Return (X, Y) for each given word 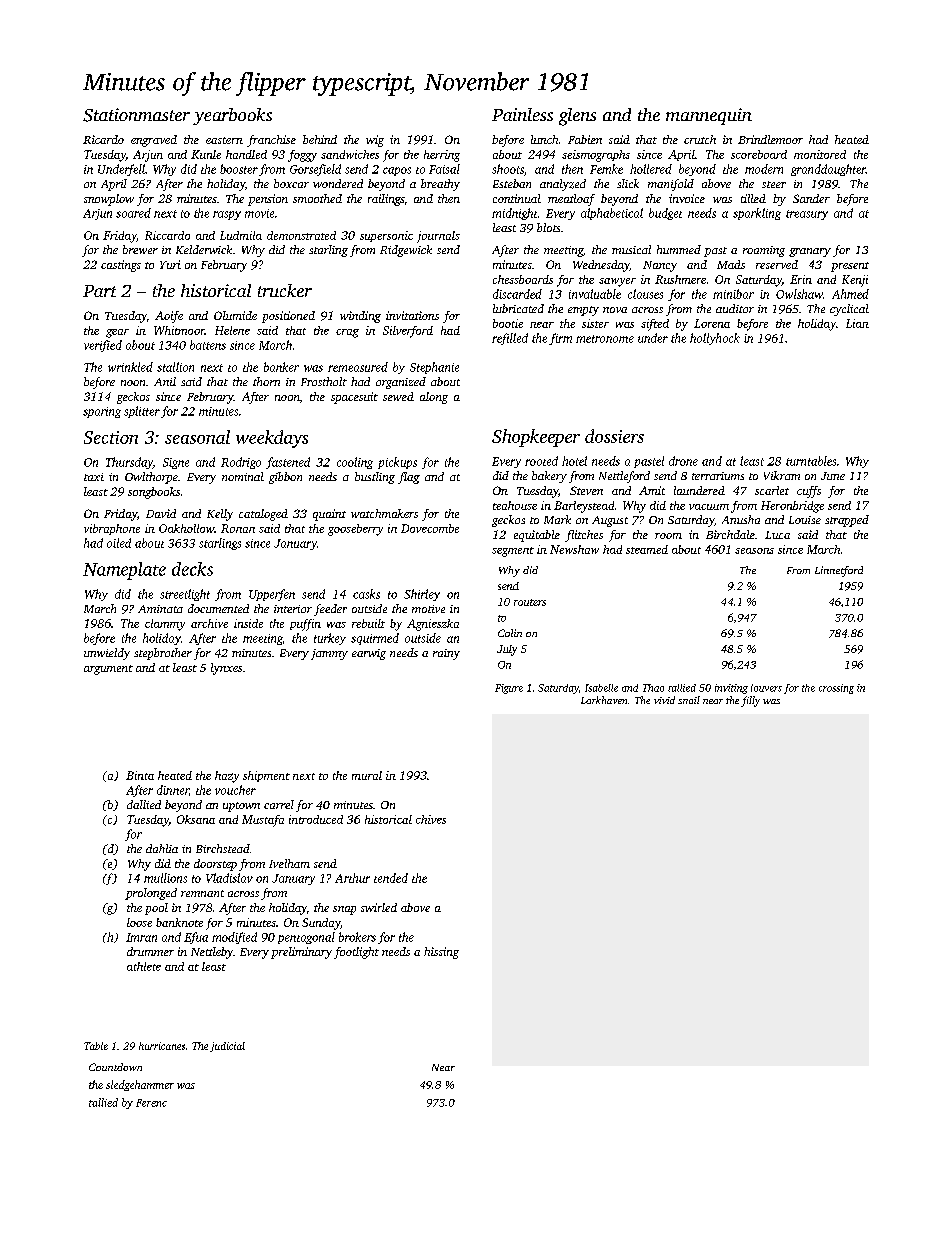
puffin (305, 625)
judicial (227, 1047)
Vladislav (229, 878)
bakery (549, 477)
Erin (801, 279)
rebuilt (368, 623)
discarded (517, 294)
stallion (175, 367)
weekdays (272, 439)
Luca (777, 535)
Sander (811, 198)
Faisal (444, 169)
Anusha (741, 519)
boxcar (291, 183)
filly (750, 701)
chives (431, 819)
